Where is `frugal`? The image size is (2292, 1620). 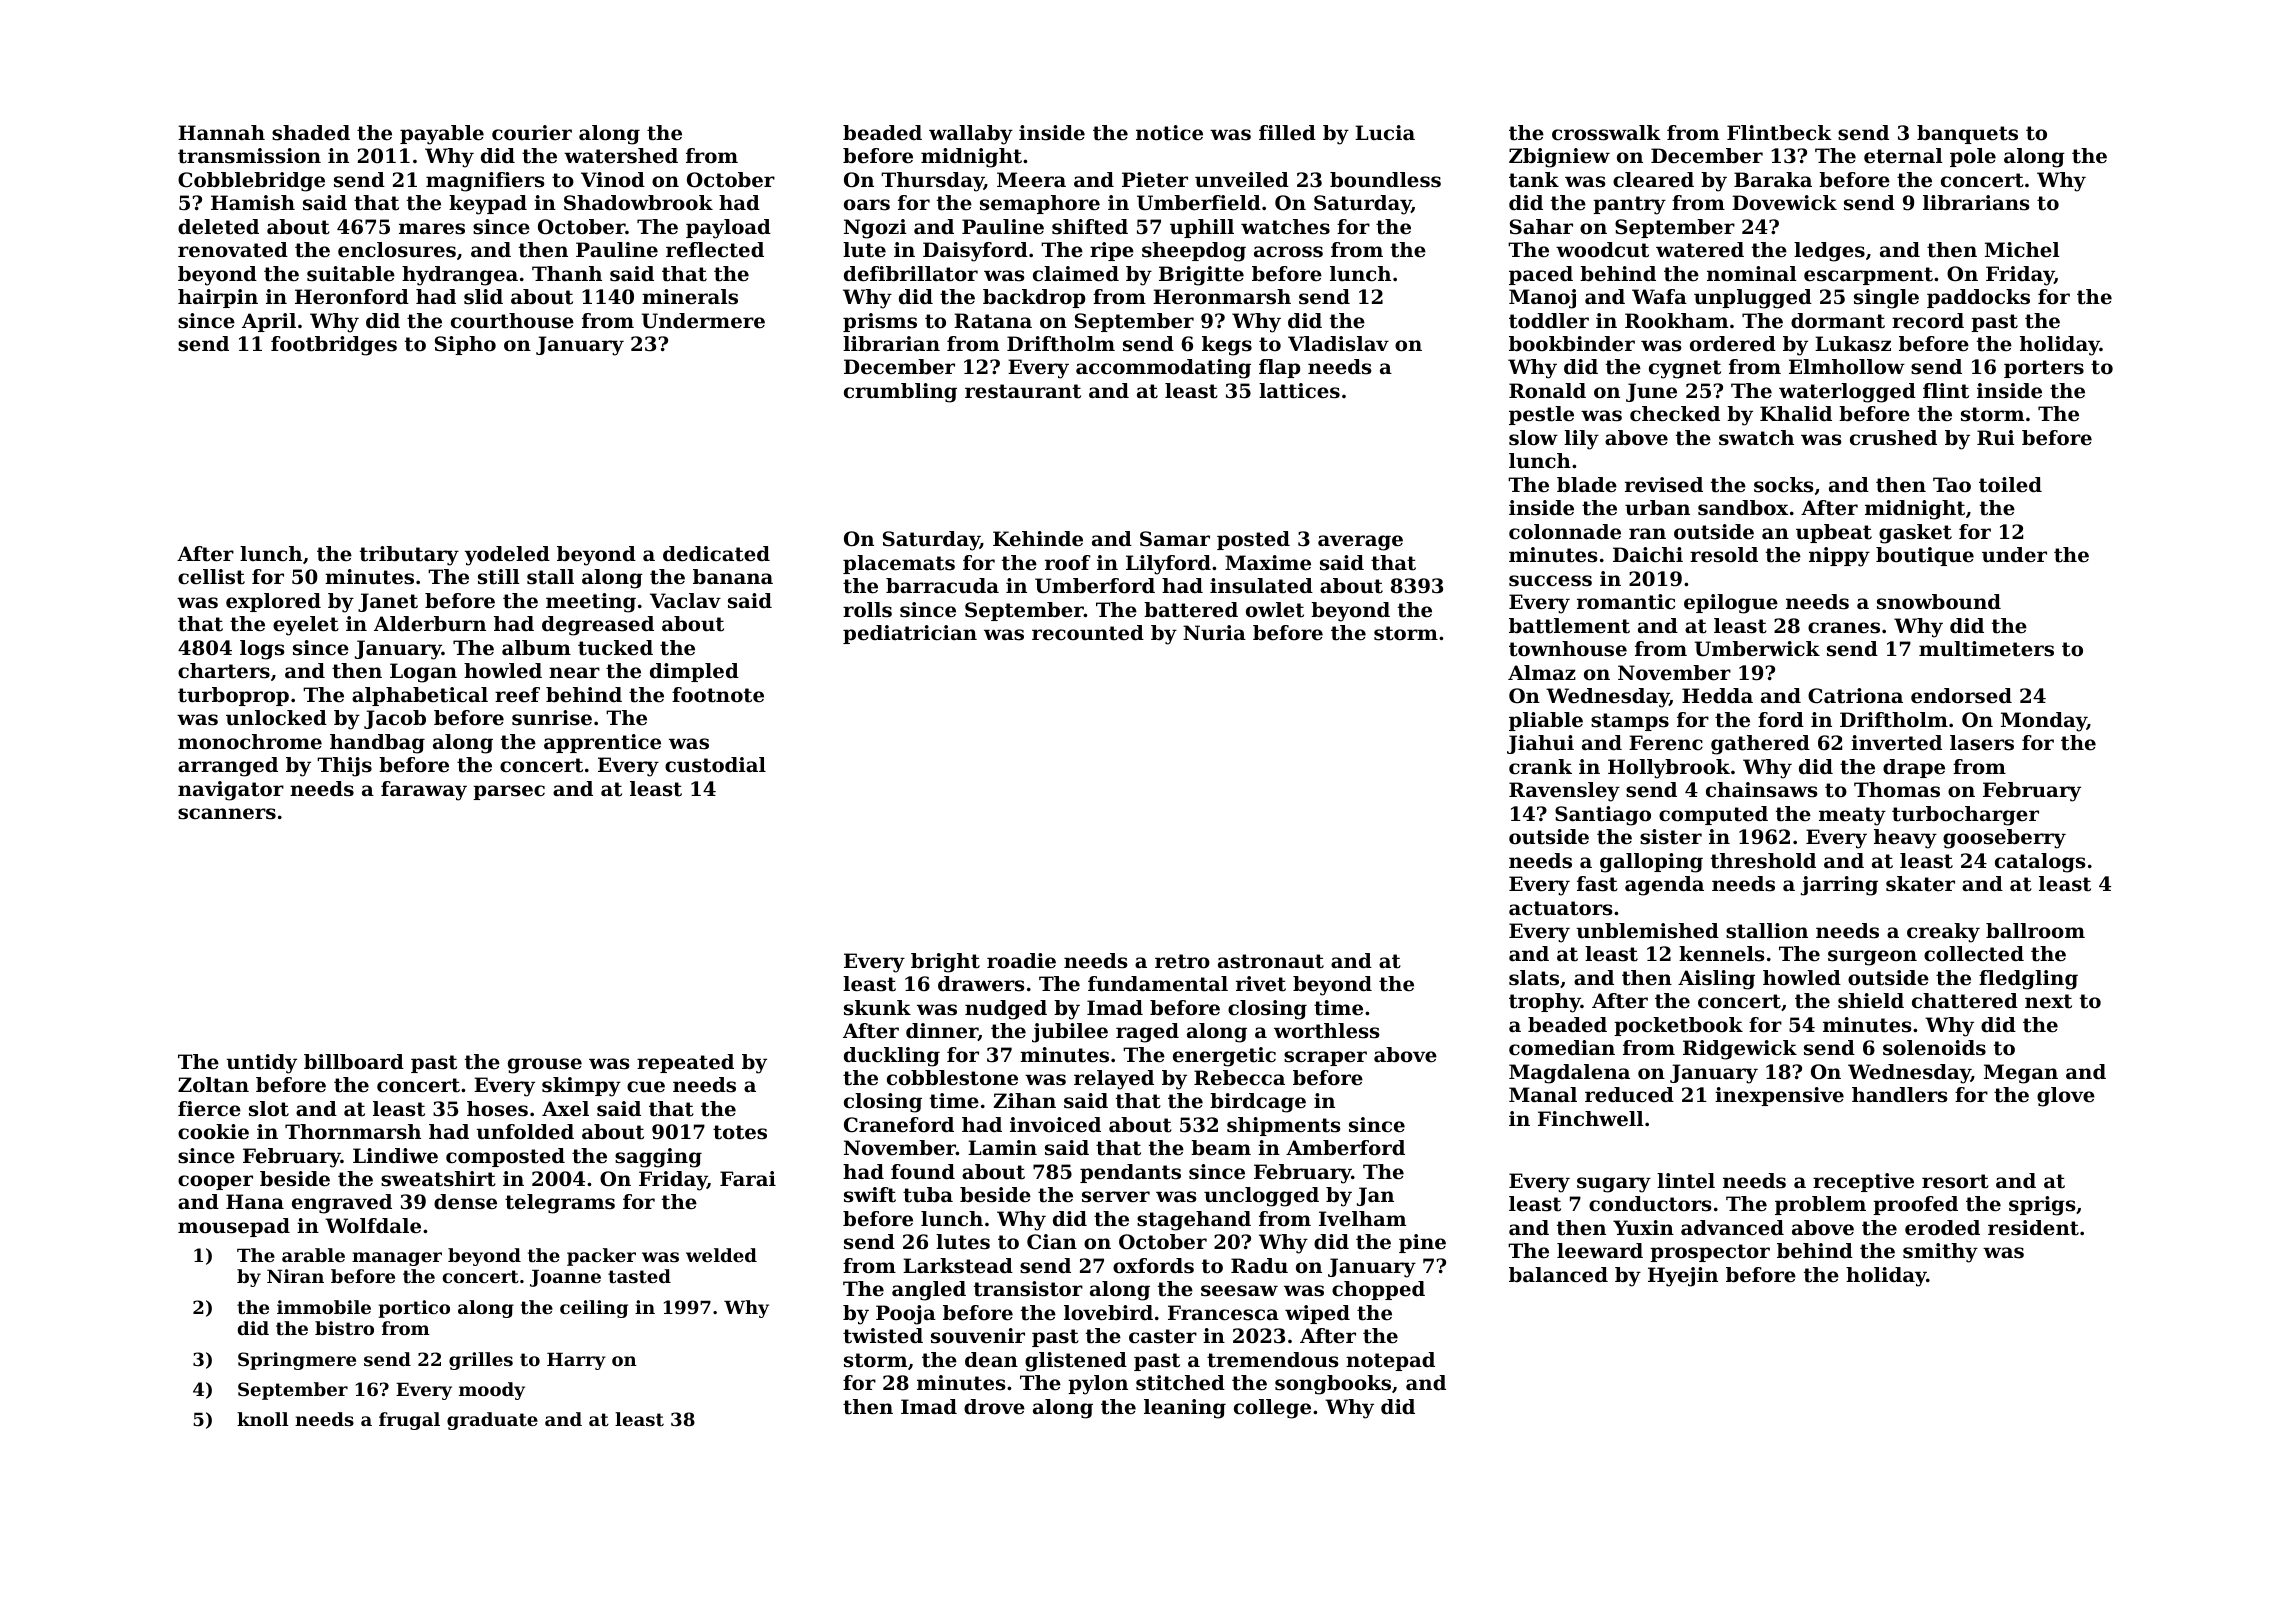 frugal is located at coordinates (409, 1421).
